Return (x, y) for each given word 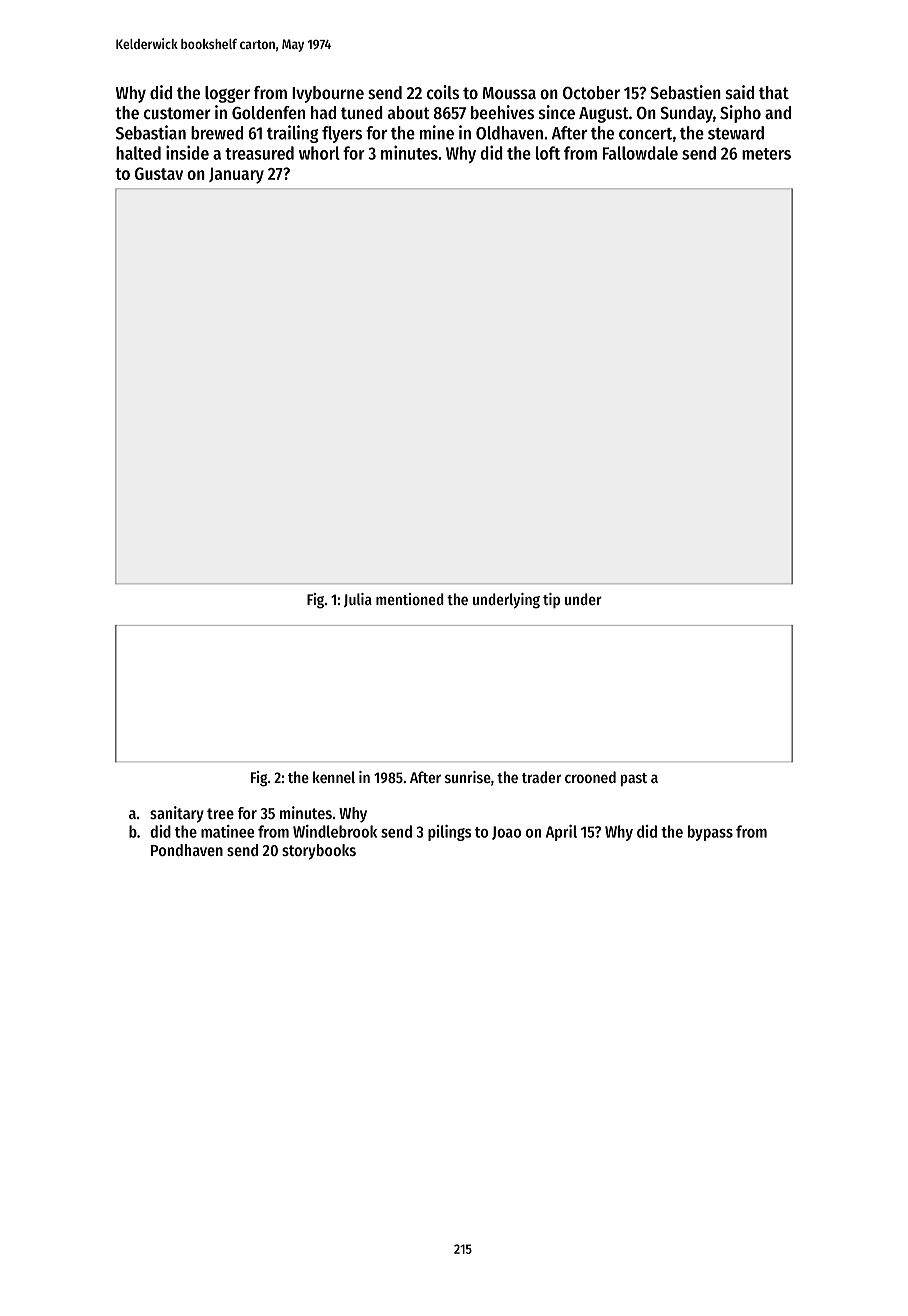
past (634, 779)
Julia (358, 600)
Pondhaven (187, 850)
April (561, 833)
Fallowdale (640, 153)
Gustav (159, 173)
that (774, 92)
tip (551, 600)
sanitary (177, 814)
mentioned (410, 599)
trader (541, 777)
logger (227, 94)
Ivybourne (328, 94)
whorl (319, 153)
